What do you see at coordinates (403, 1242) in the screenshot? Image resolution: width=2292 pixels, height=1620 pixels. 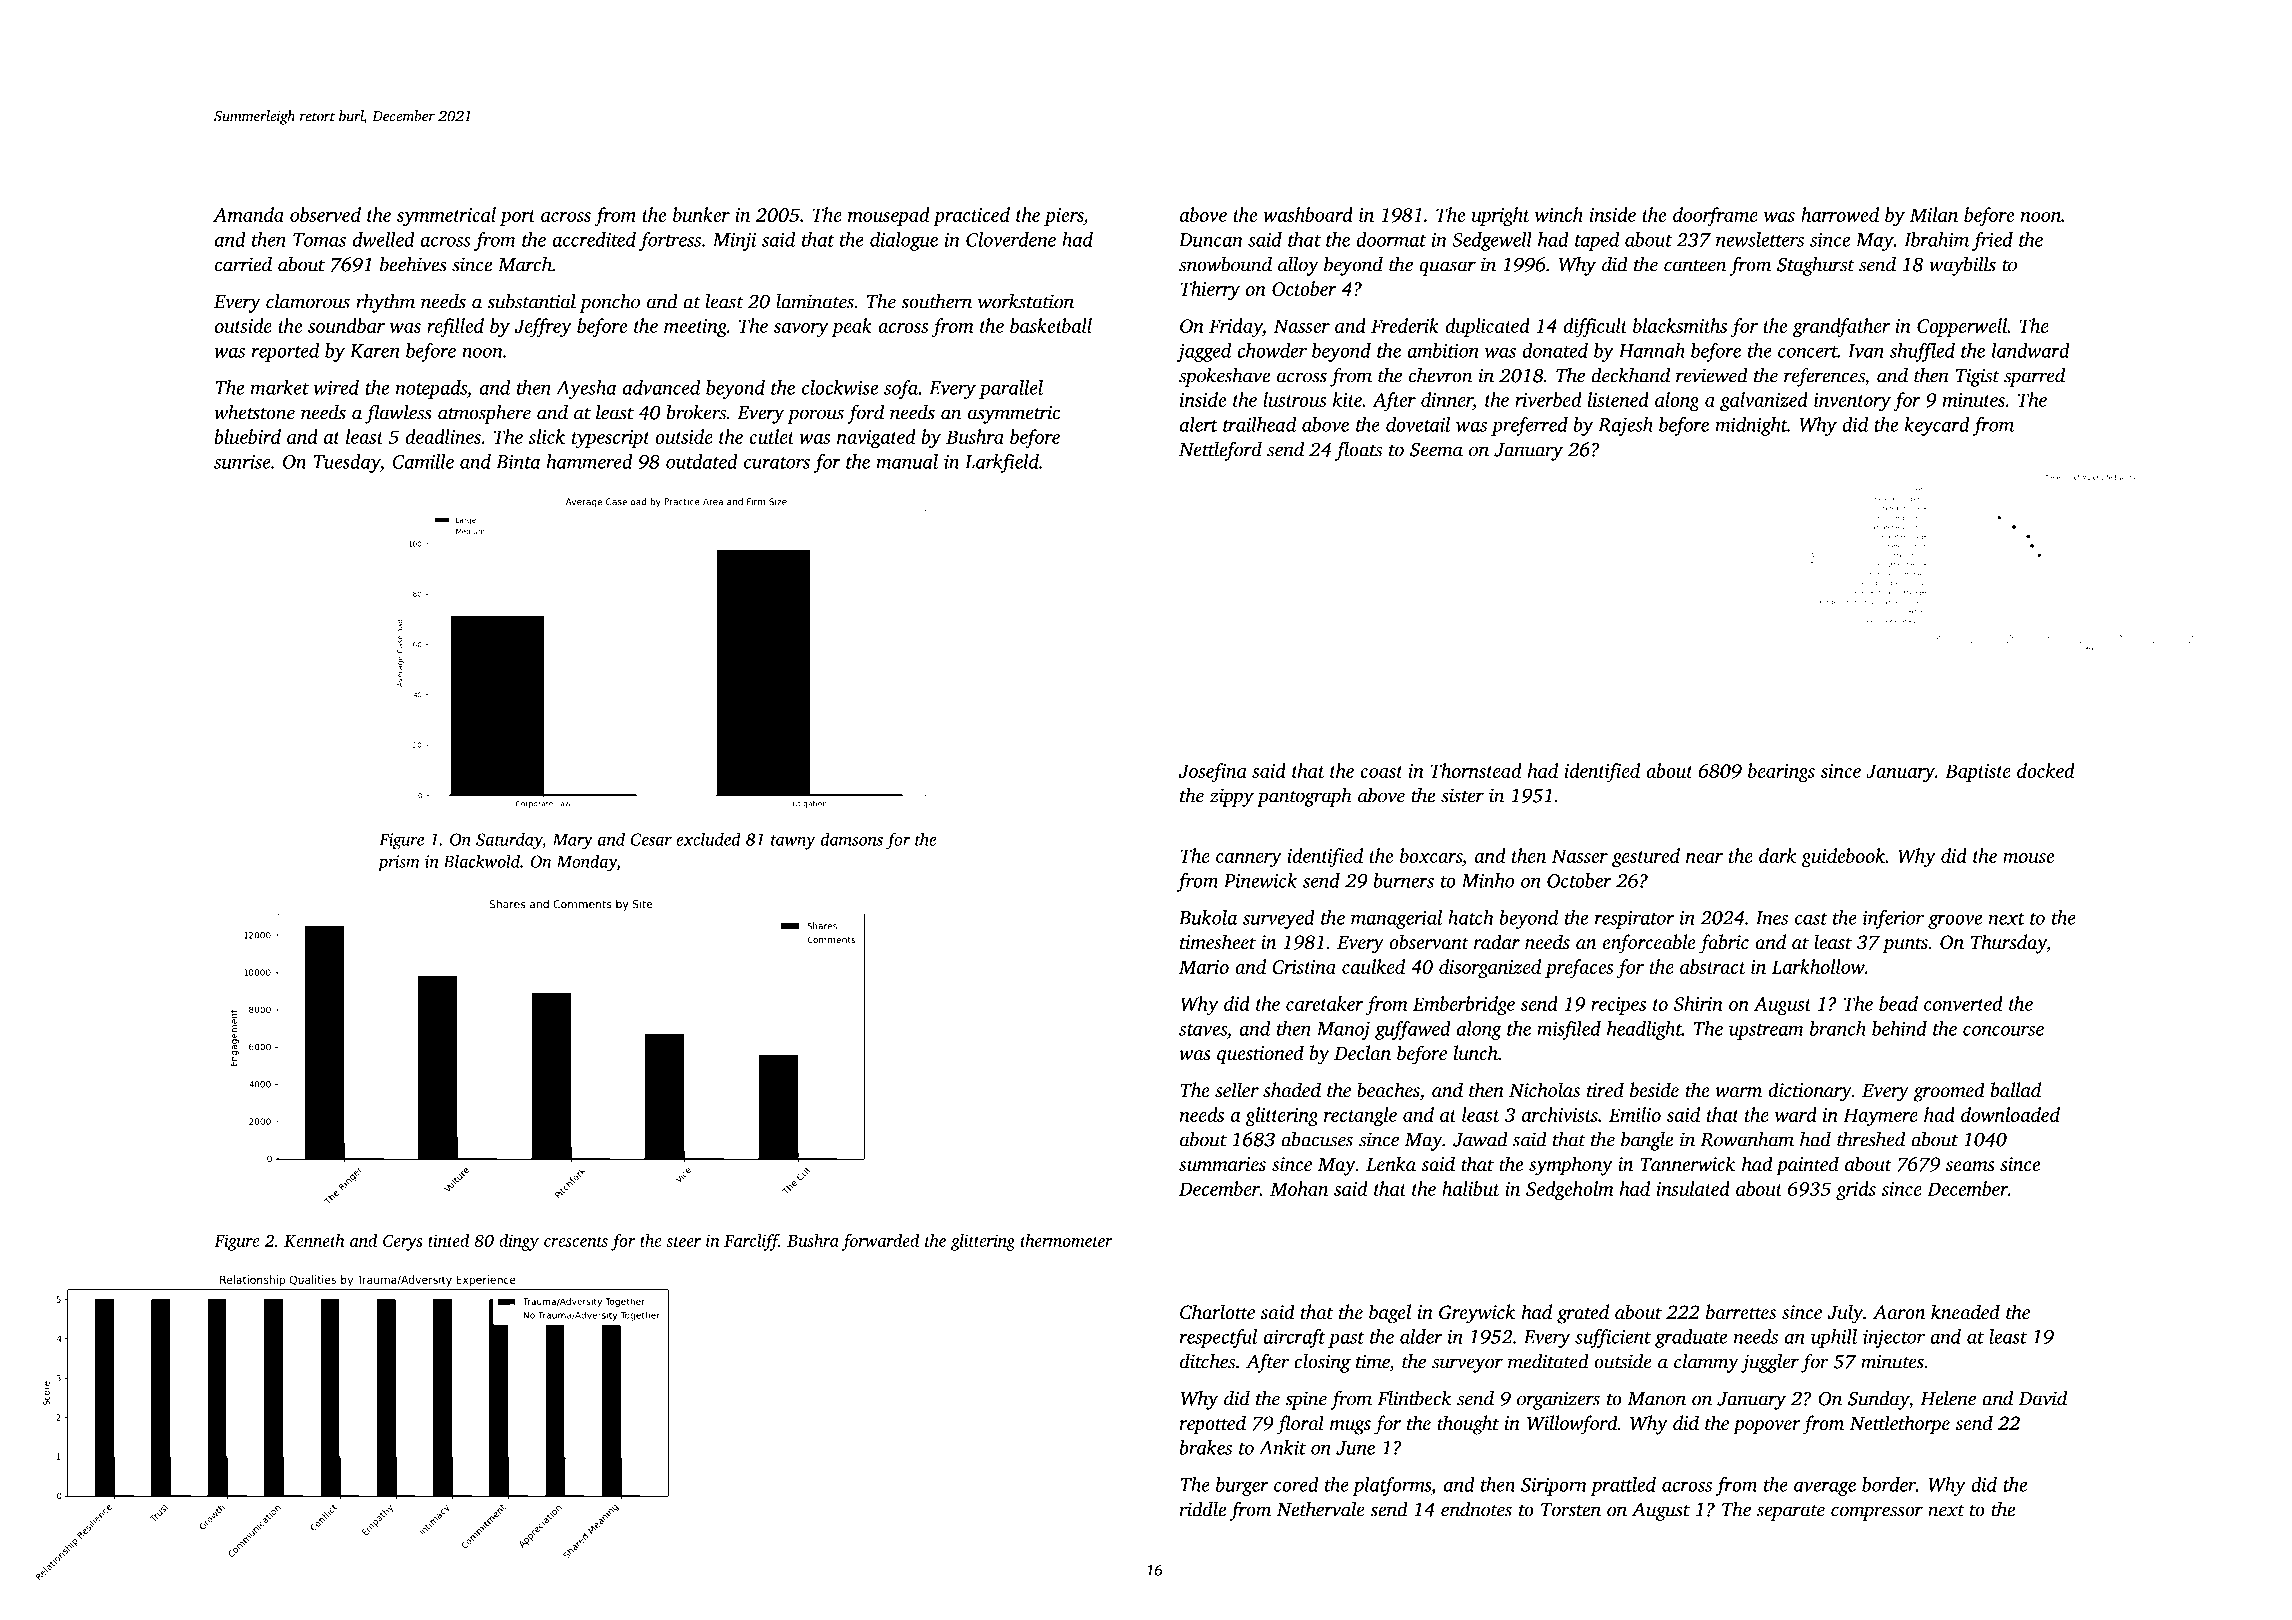 I see `Cerys` at bounding box center [403, 1242].
